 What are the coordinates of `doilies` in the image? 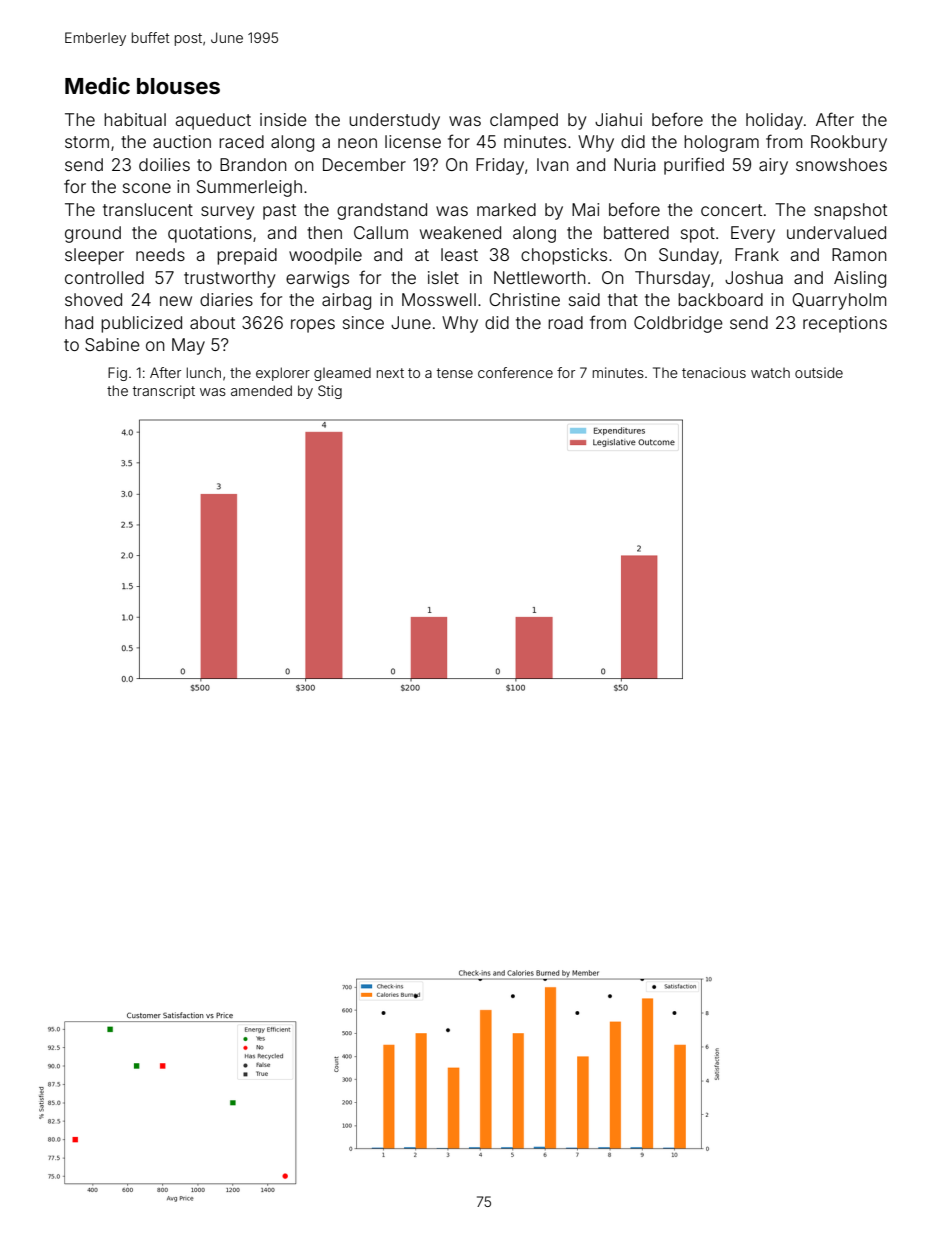 It's located at (164, 164).
